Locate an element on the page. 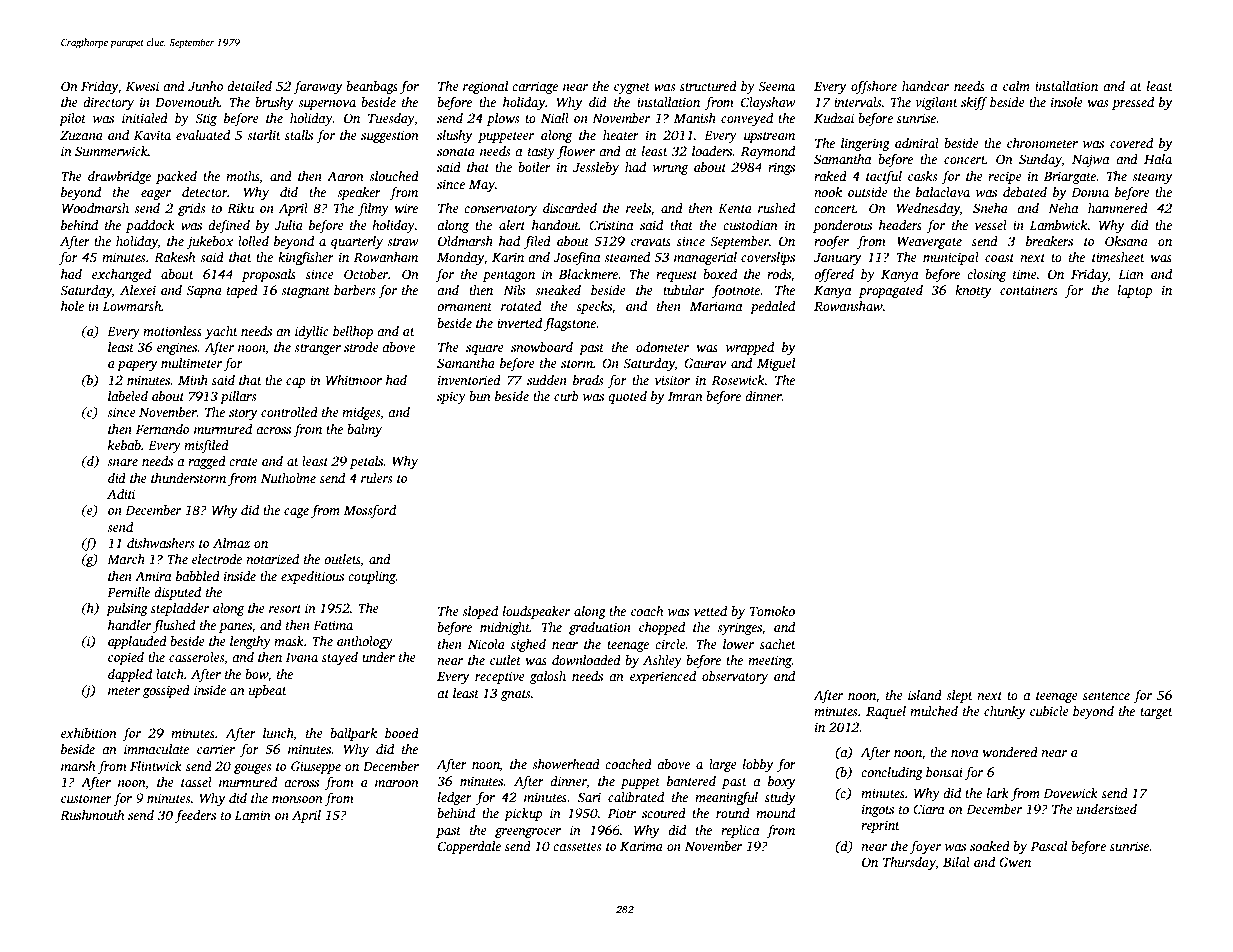  stranger is located at coordinates (317, 349).
